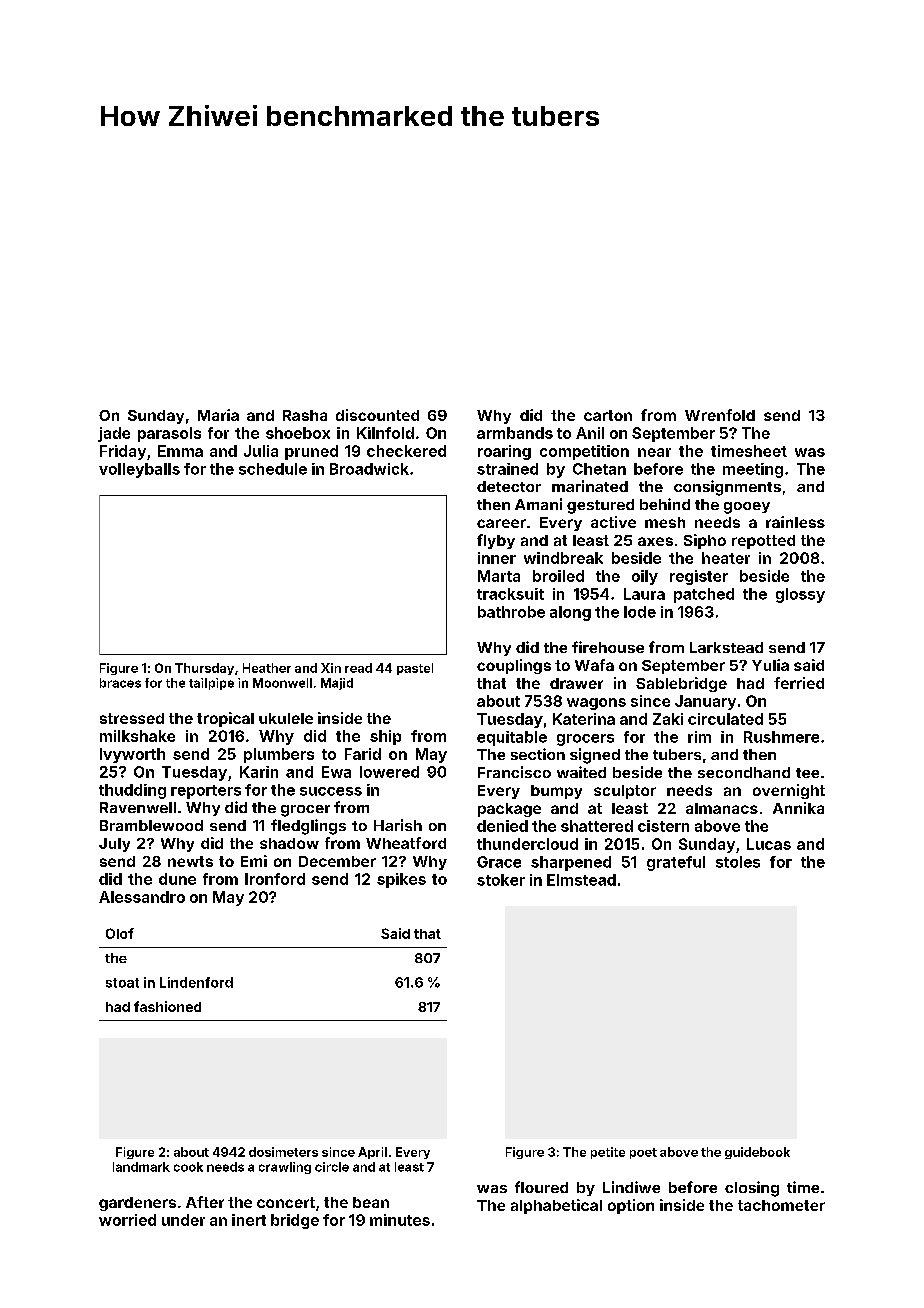  I want to click on volleyballs, so click(139, 470).
